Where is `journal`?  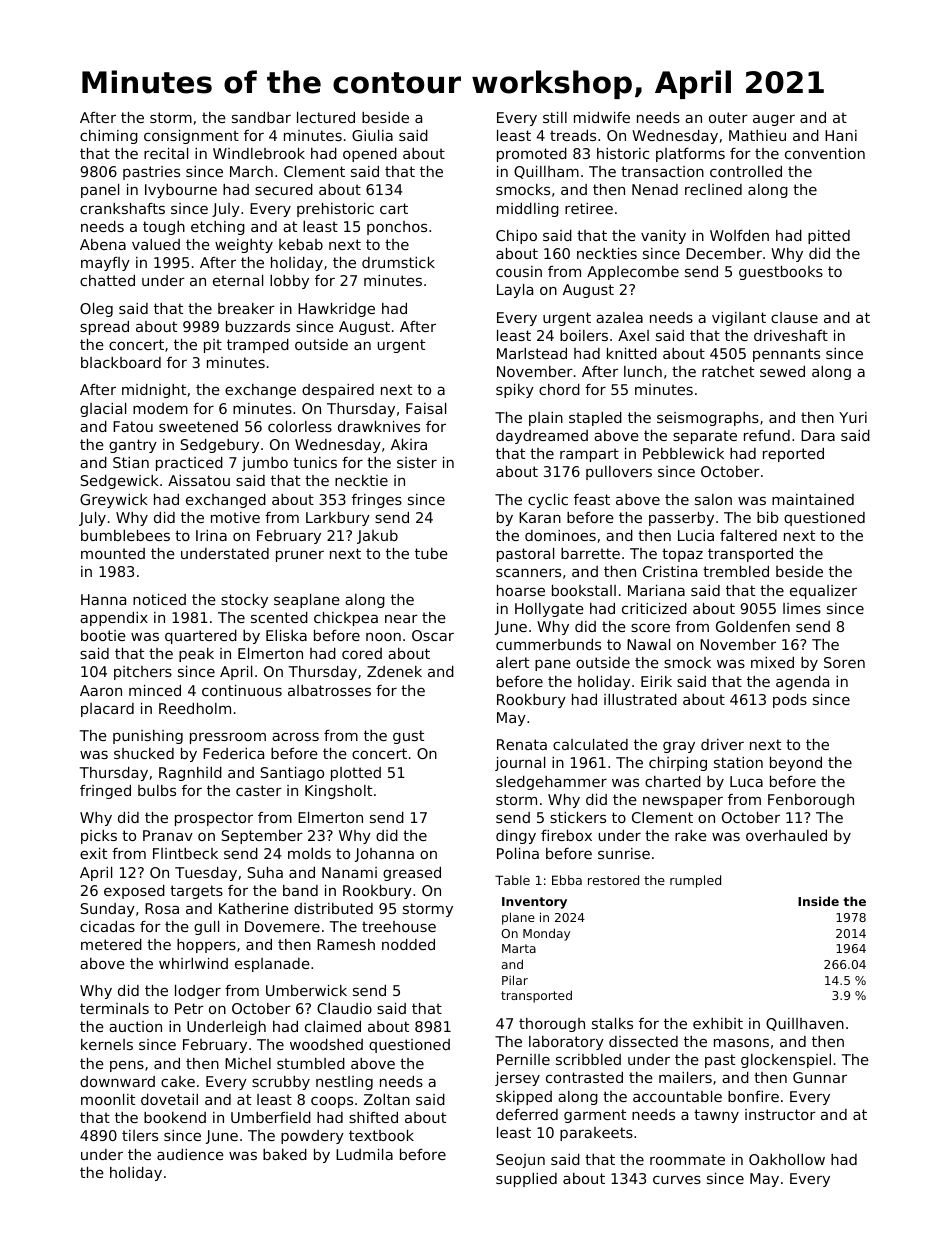
journal is located at coordinates (520, 764).
